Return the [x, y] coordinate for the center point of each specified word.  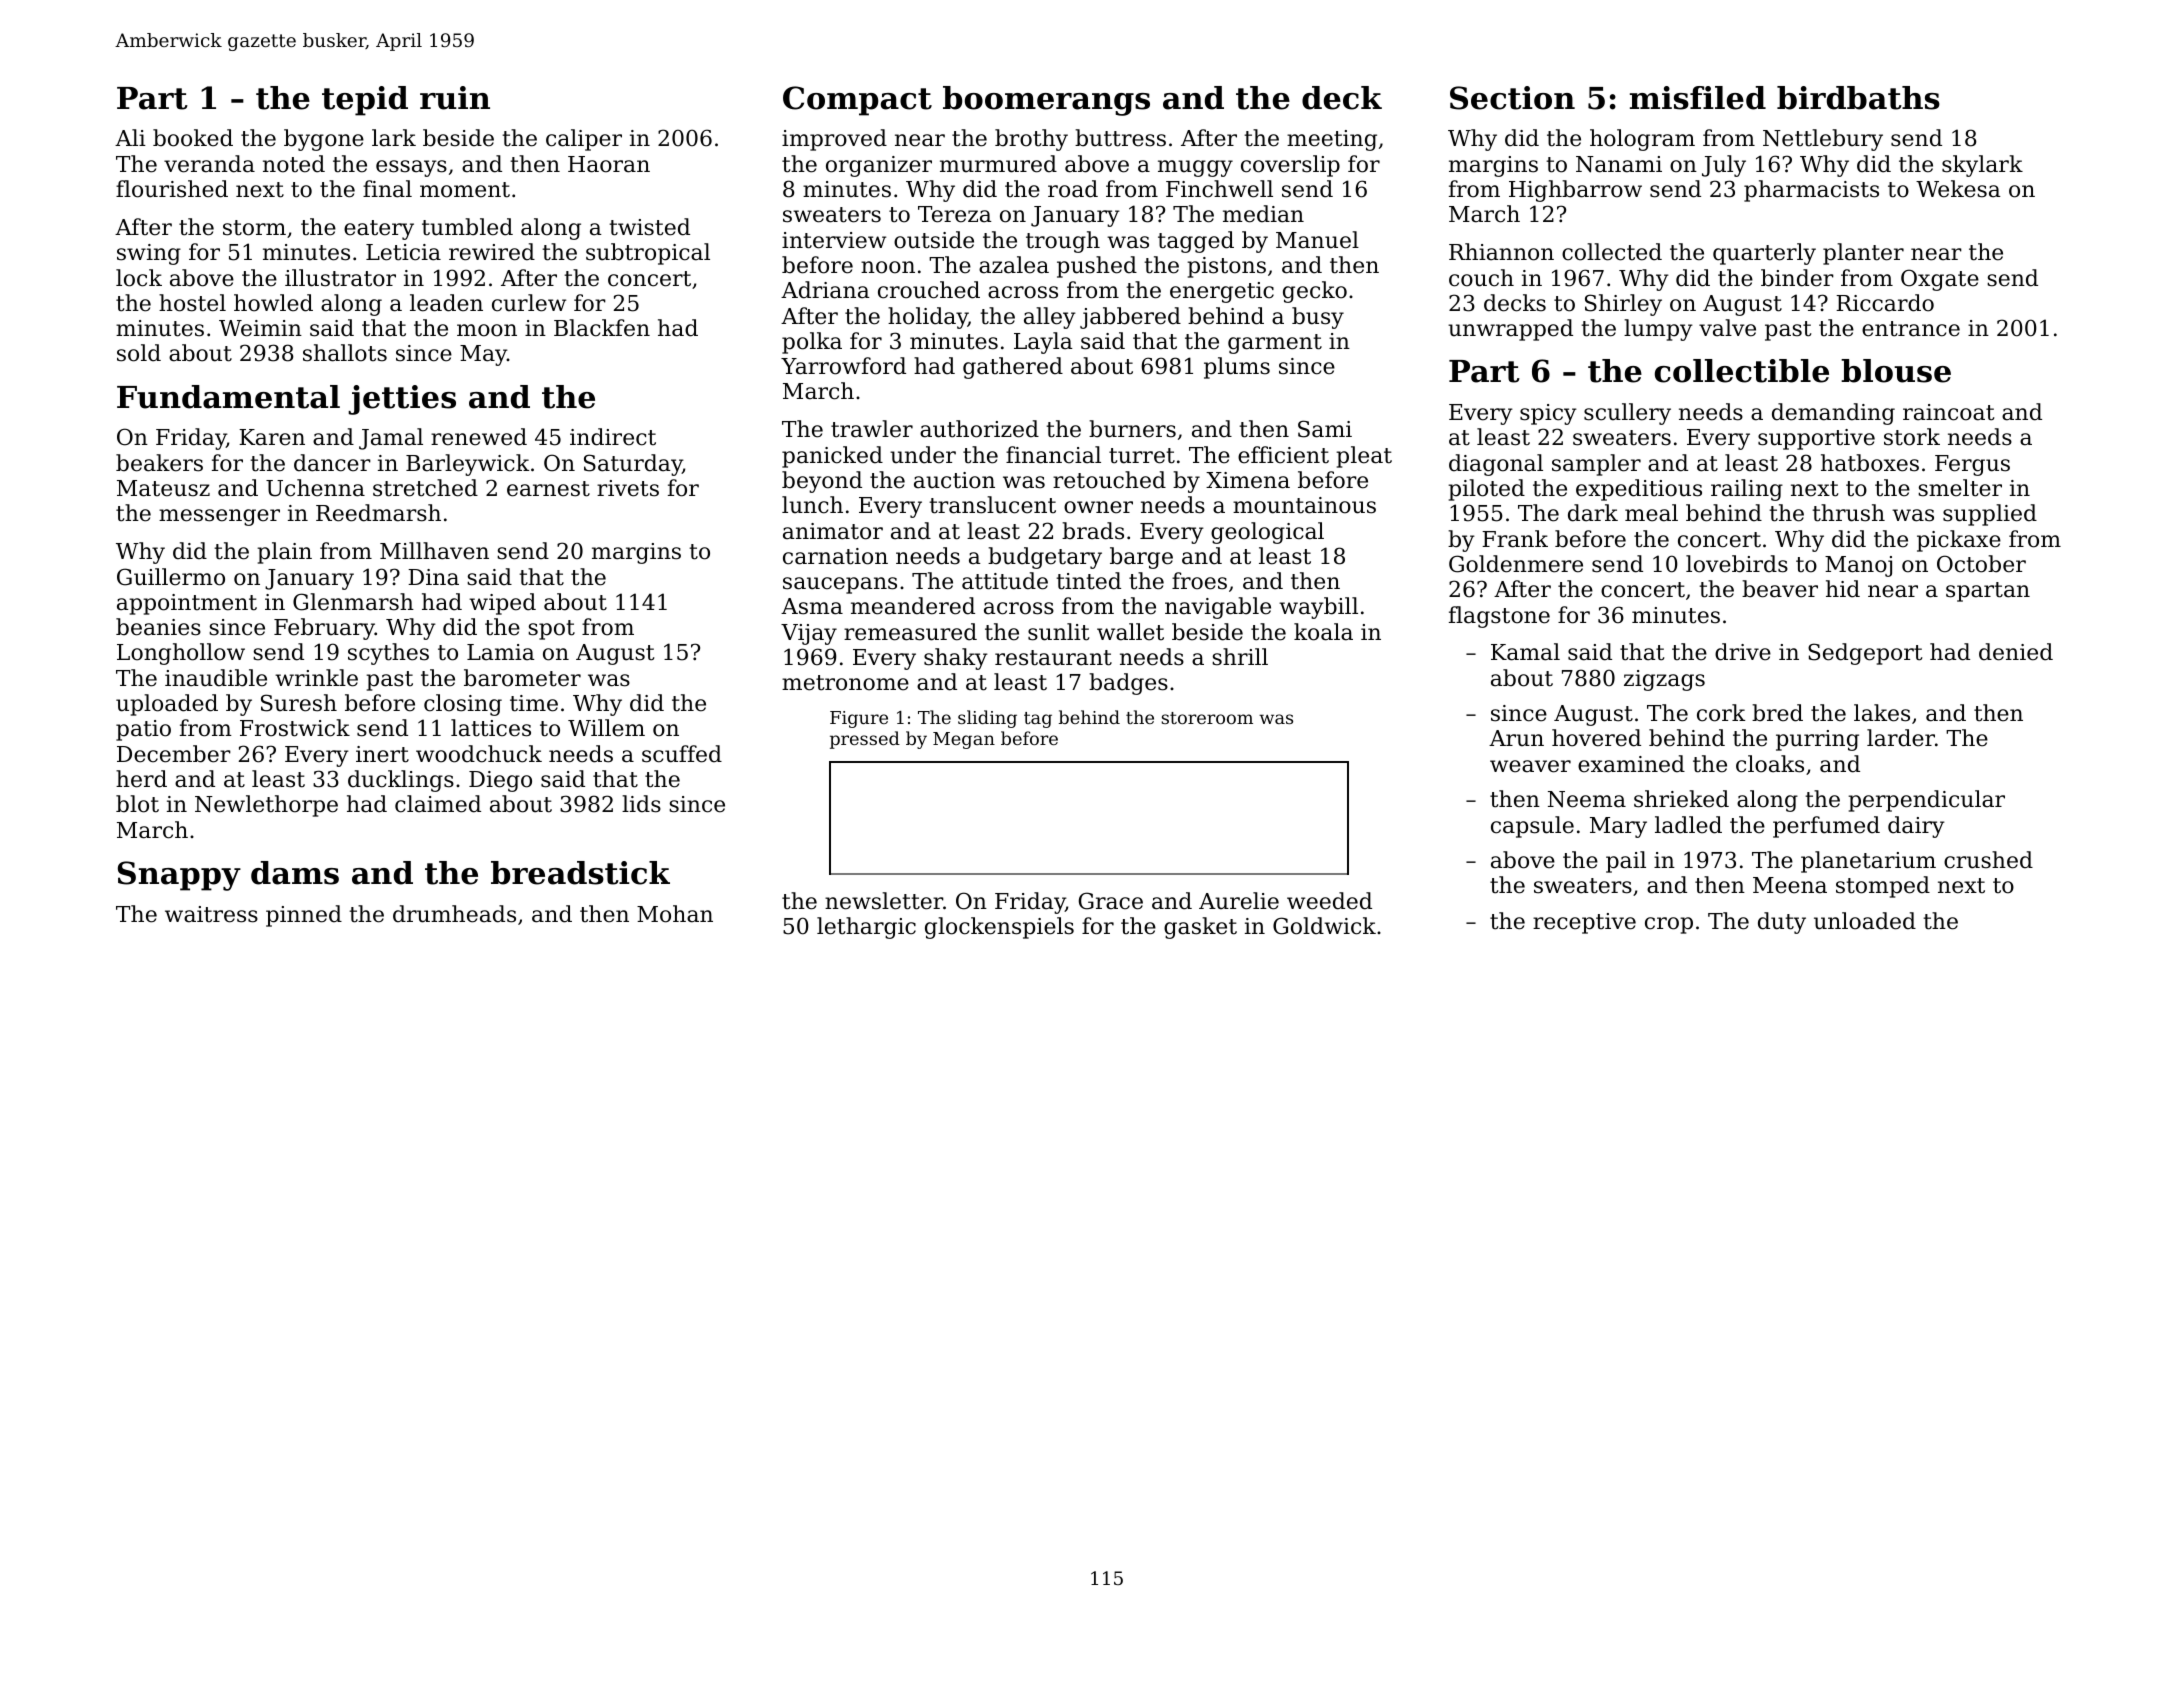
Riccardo [1885, 303]
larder [1901, 738]
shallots [345, 353]
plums [1237, 368]
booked [193, 138]
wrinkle [316, 678]
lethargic [866, 928]
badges [1128, 684]
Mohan [675, 914]
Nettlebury [1823, 140]
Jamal [391, 439]
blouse [1896, 371]
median [1263, 214]
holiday [928, 318]
